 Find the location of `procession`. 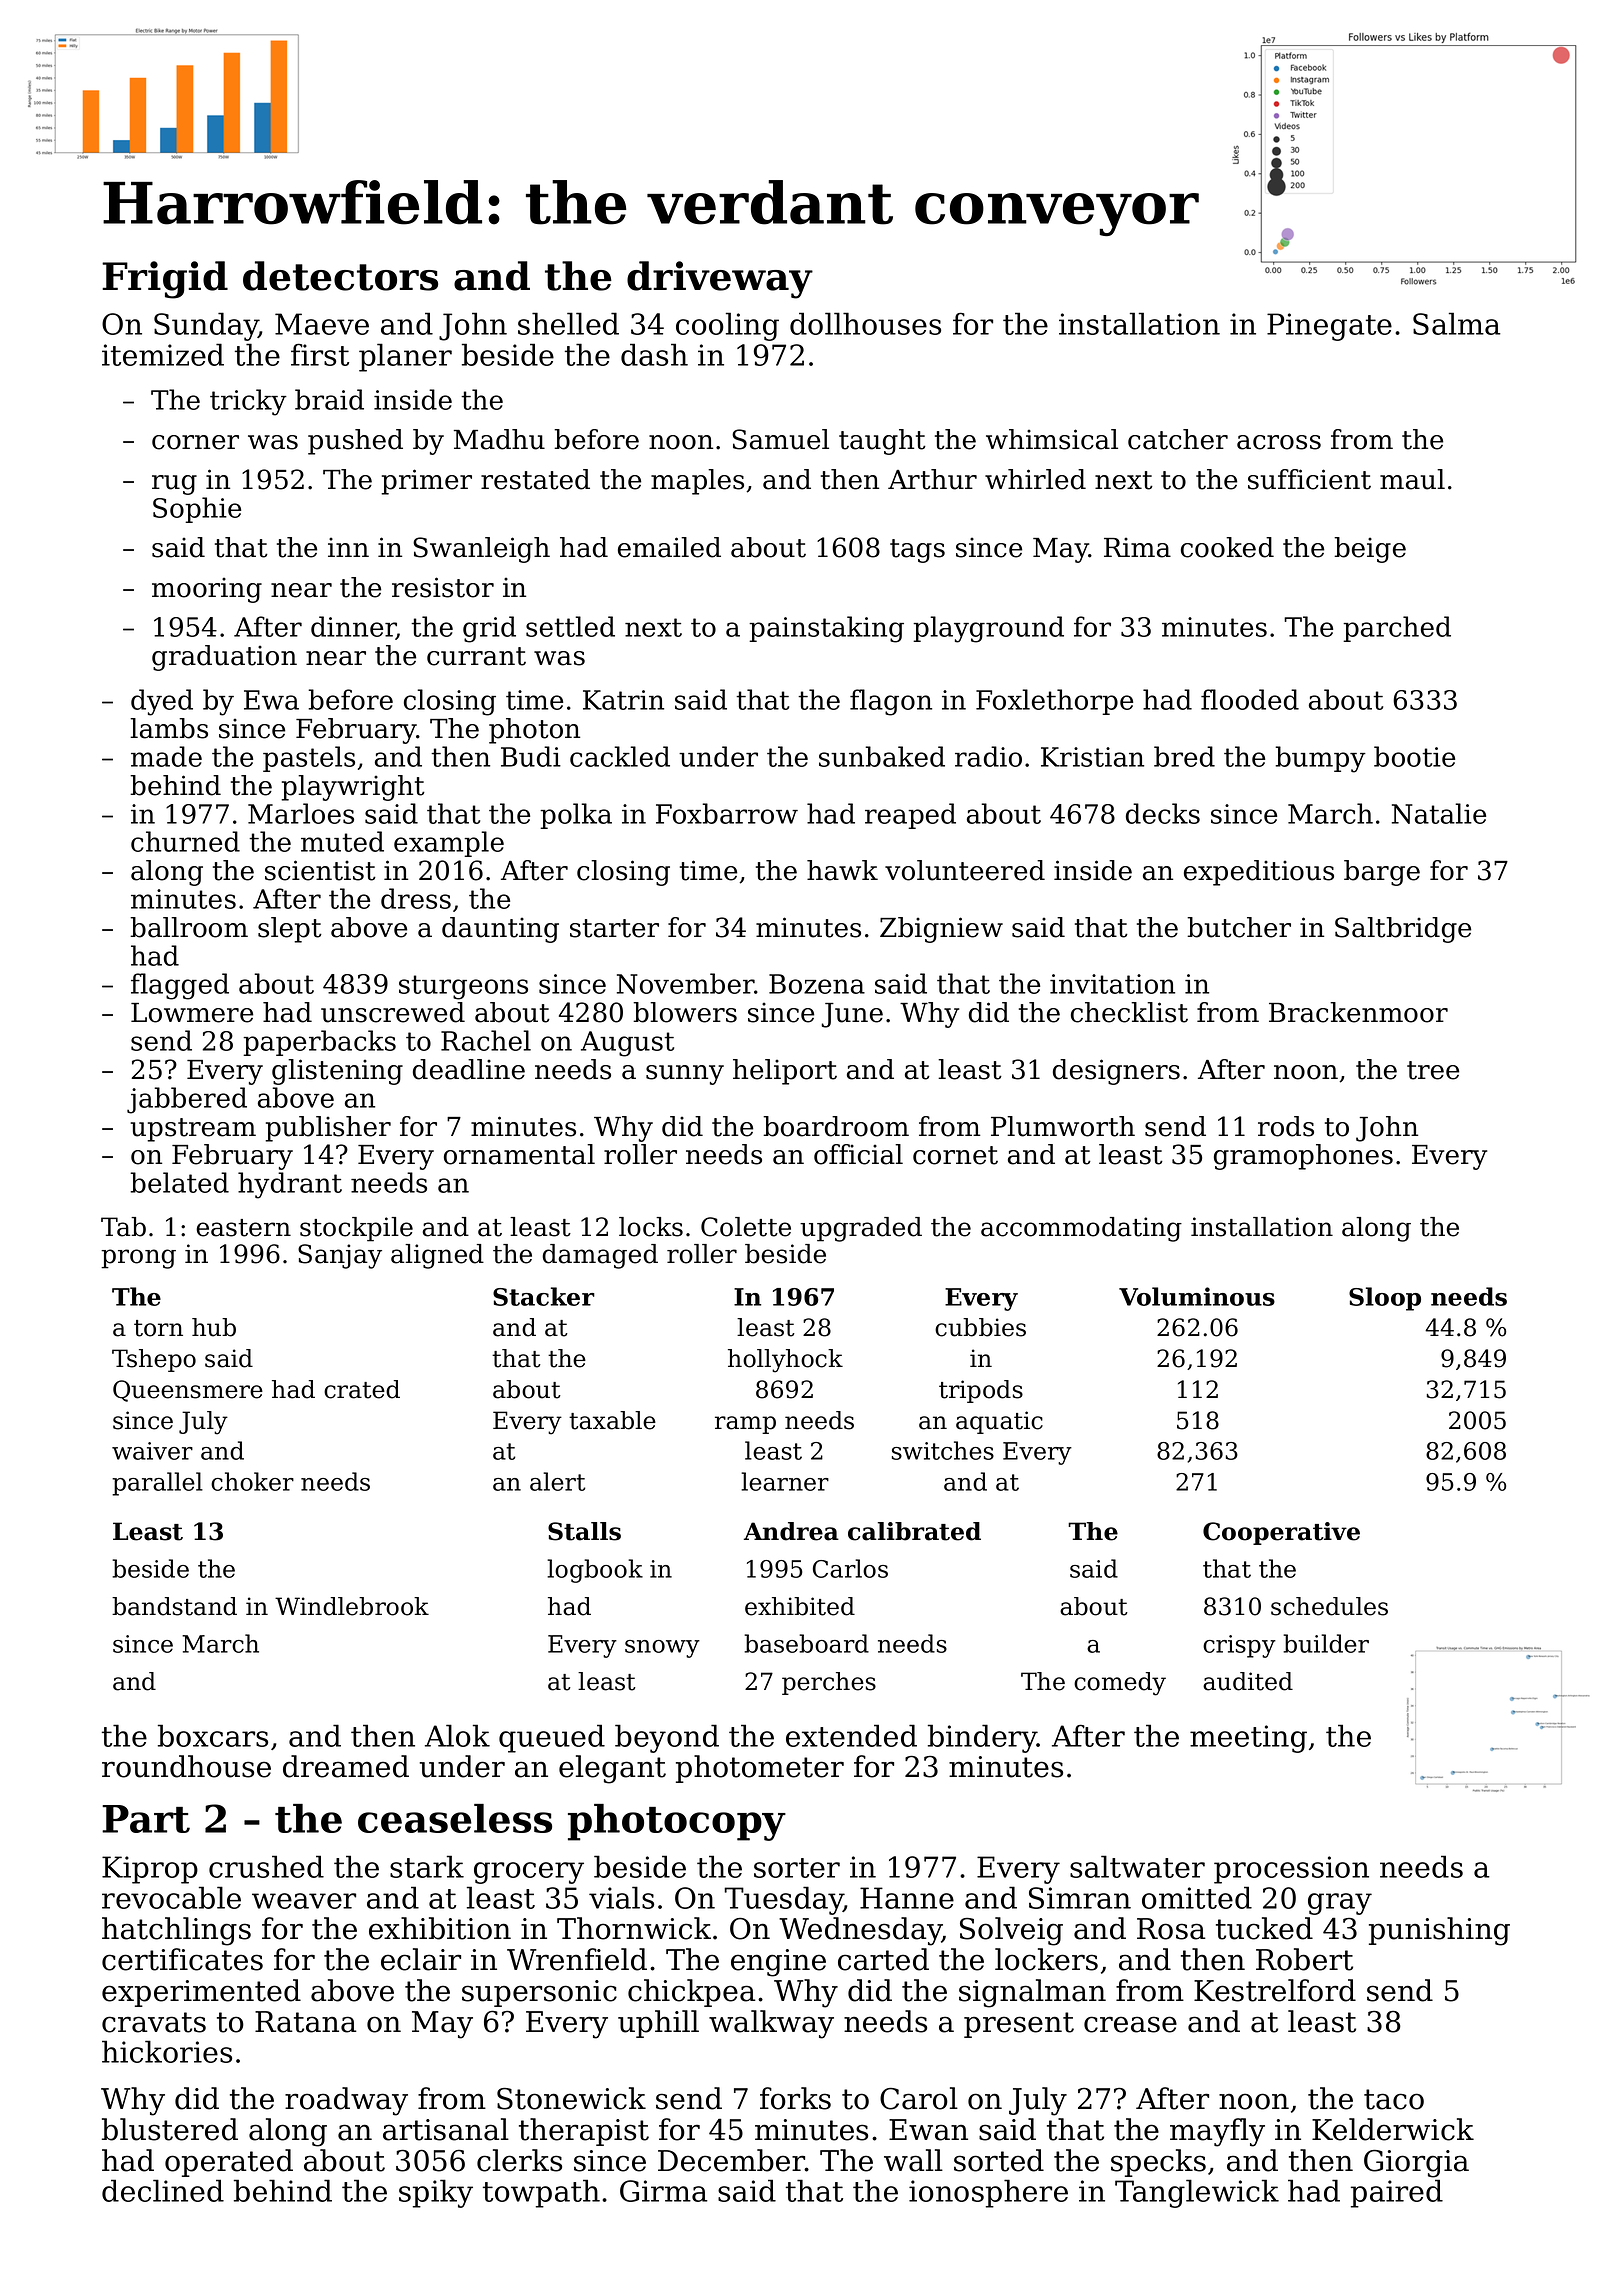

procession is located at coordinates (1291, 1870).
